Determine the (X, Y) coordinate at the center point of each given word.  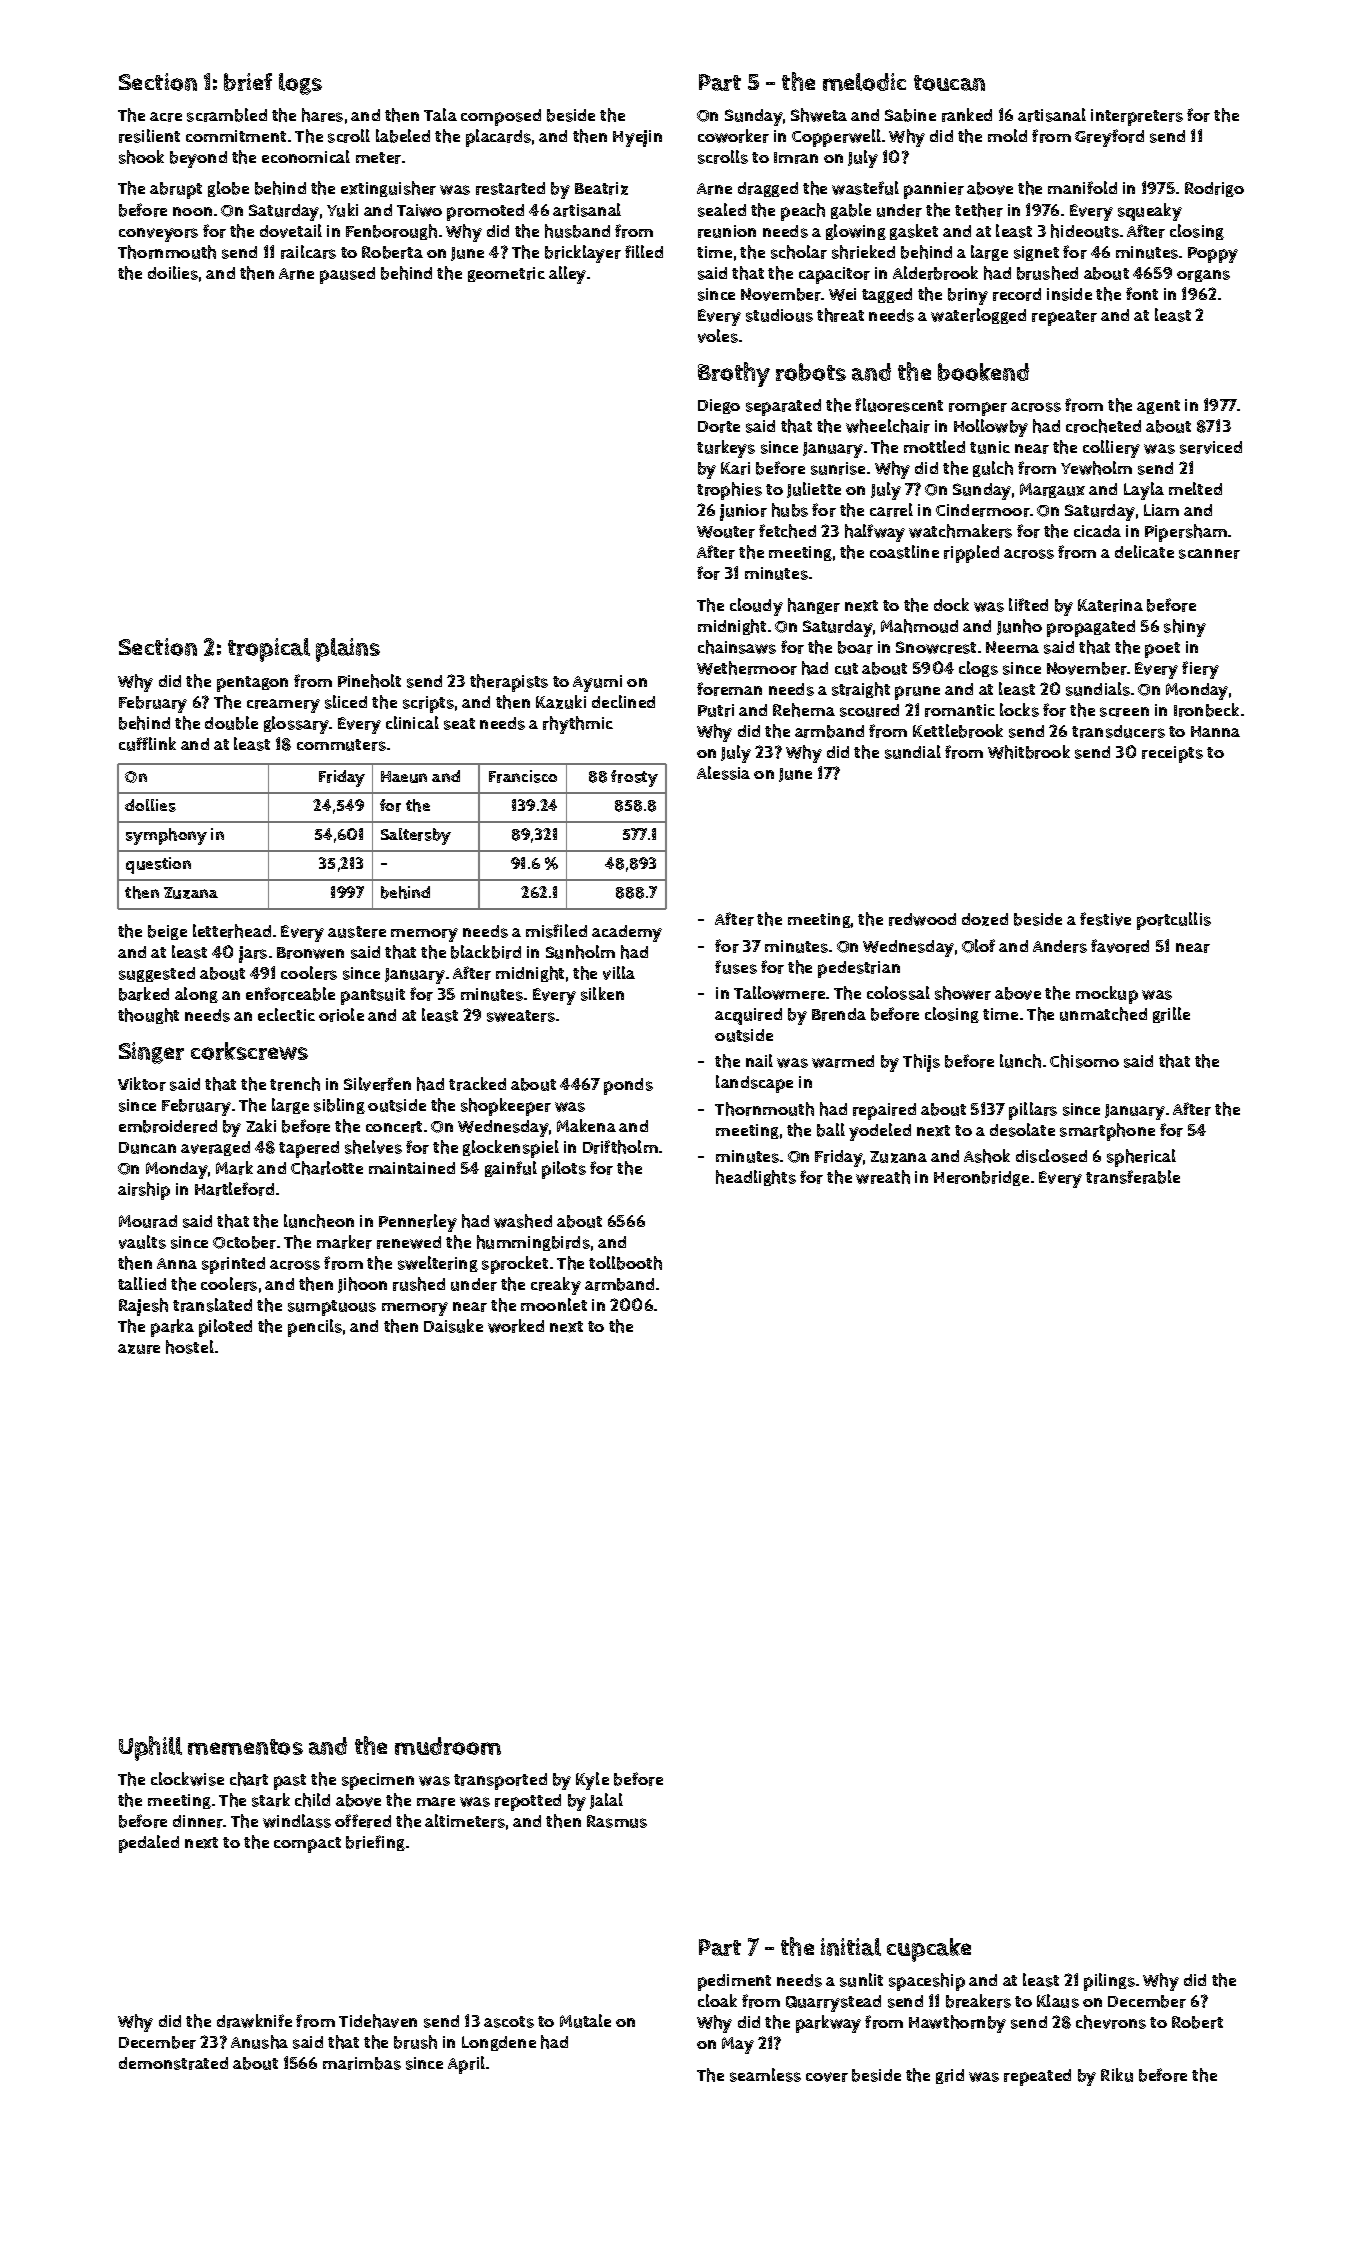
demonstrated (173, 2063)
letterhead (232, 931)
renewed (409, 1242)
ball (831, 1130)
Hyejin (637, 138)
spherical (1141, 1158)
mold (1007, 135)
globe (228, 189)
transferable (1133, 1177)
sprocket (515, 1265)
